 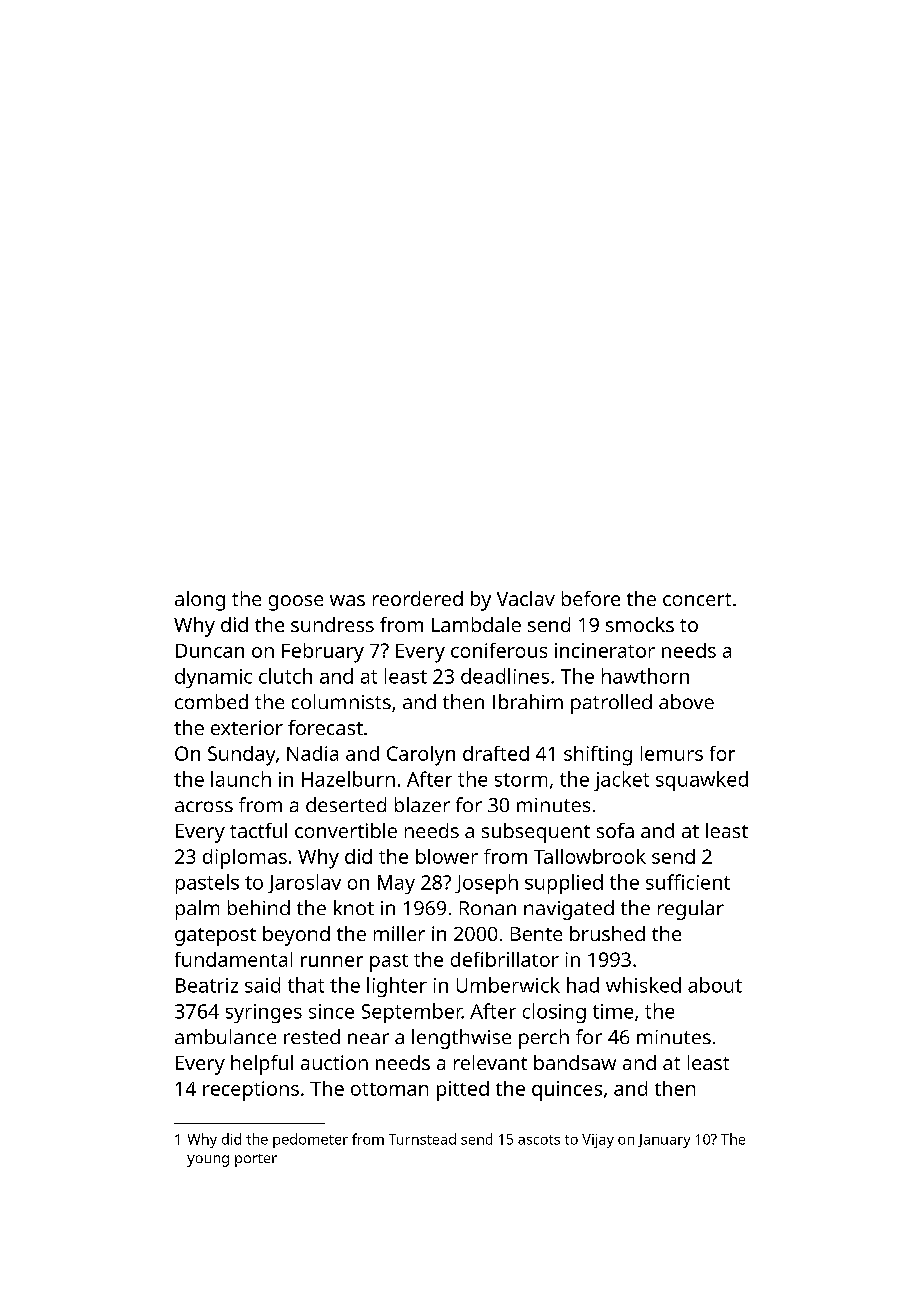 I want to click on miller, so click(x=399, y=933).
